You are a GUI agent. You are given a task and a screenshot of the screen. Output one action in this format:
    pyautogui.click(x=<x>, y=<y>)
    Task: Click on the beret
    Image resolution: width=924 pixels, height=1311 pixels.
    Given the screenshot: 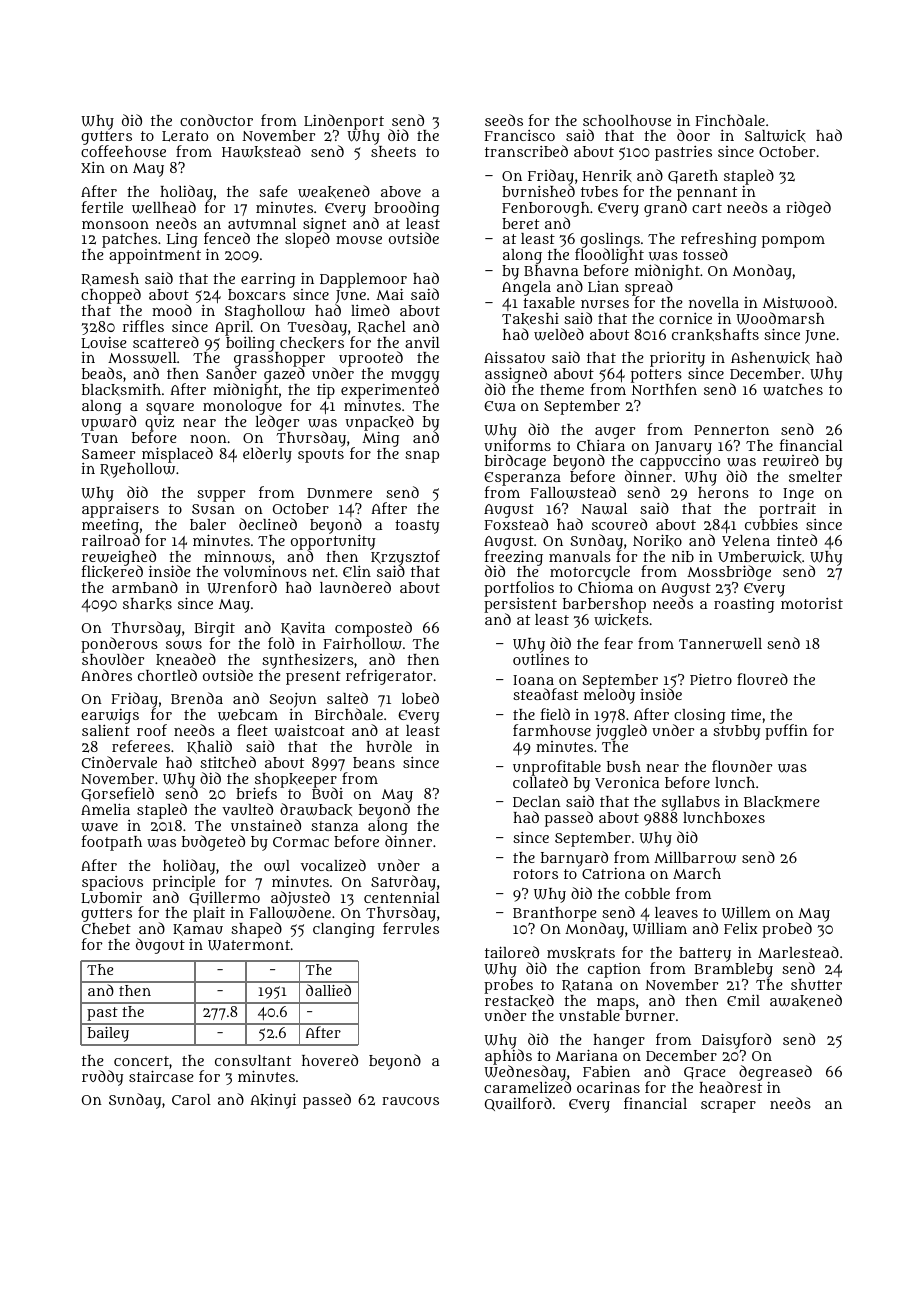 What is the action you would take?
    pyautogui.click(x=520, y=223)
